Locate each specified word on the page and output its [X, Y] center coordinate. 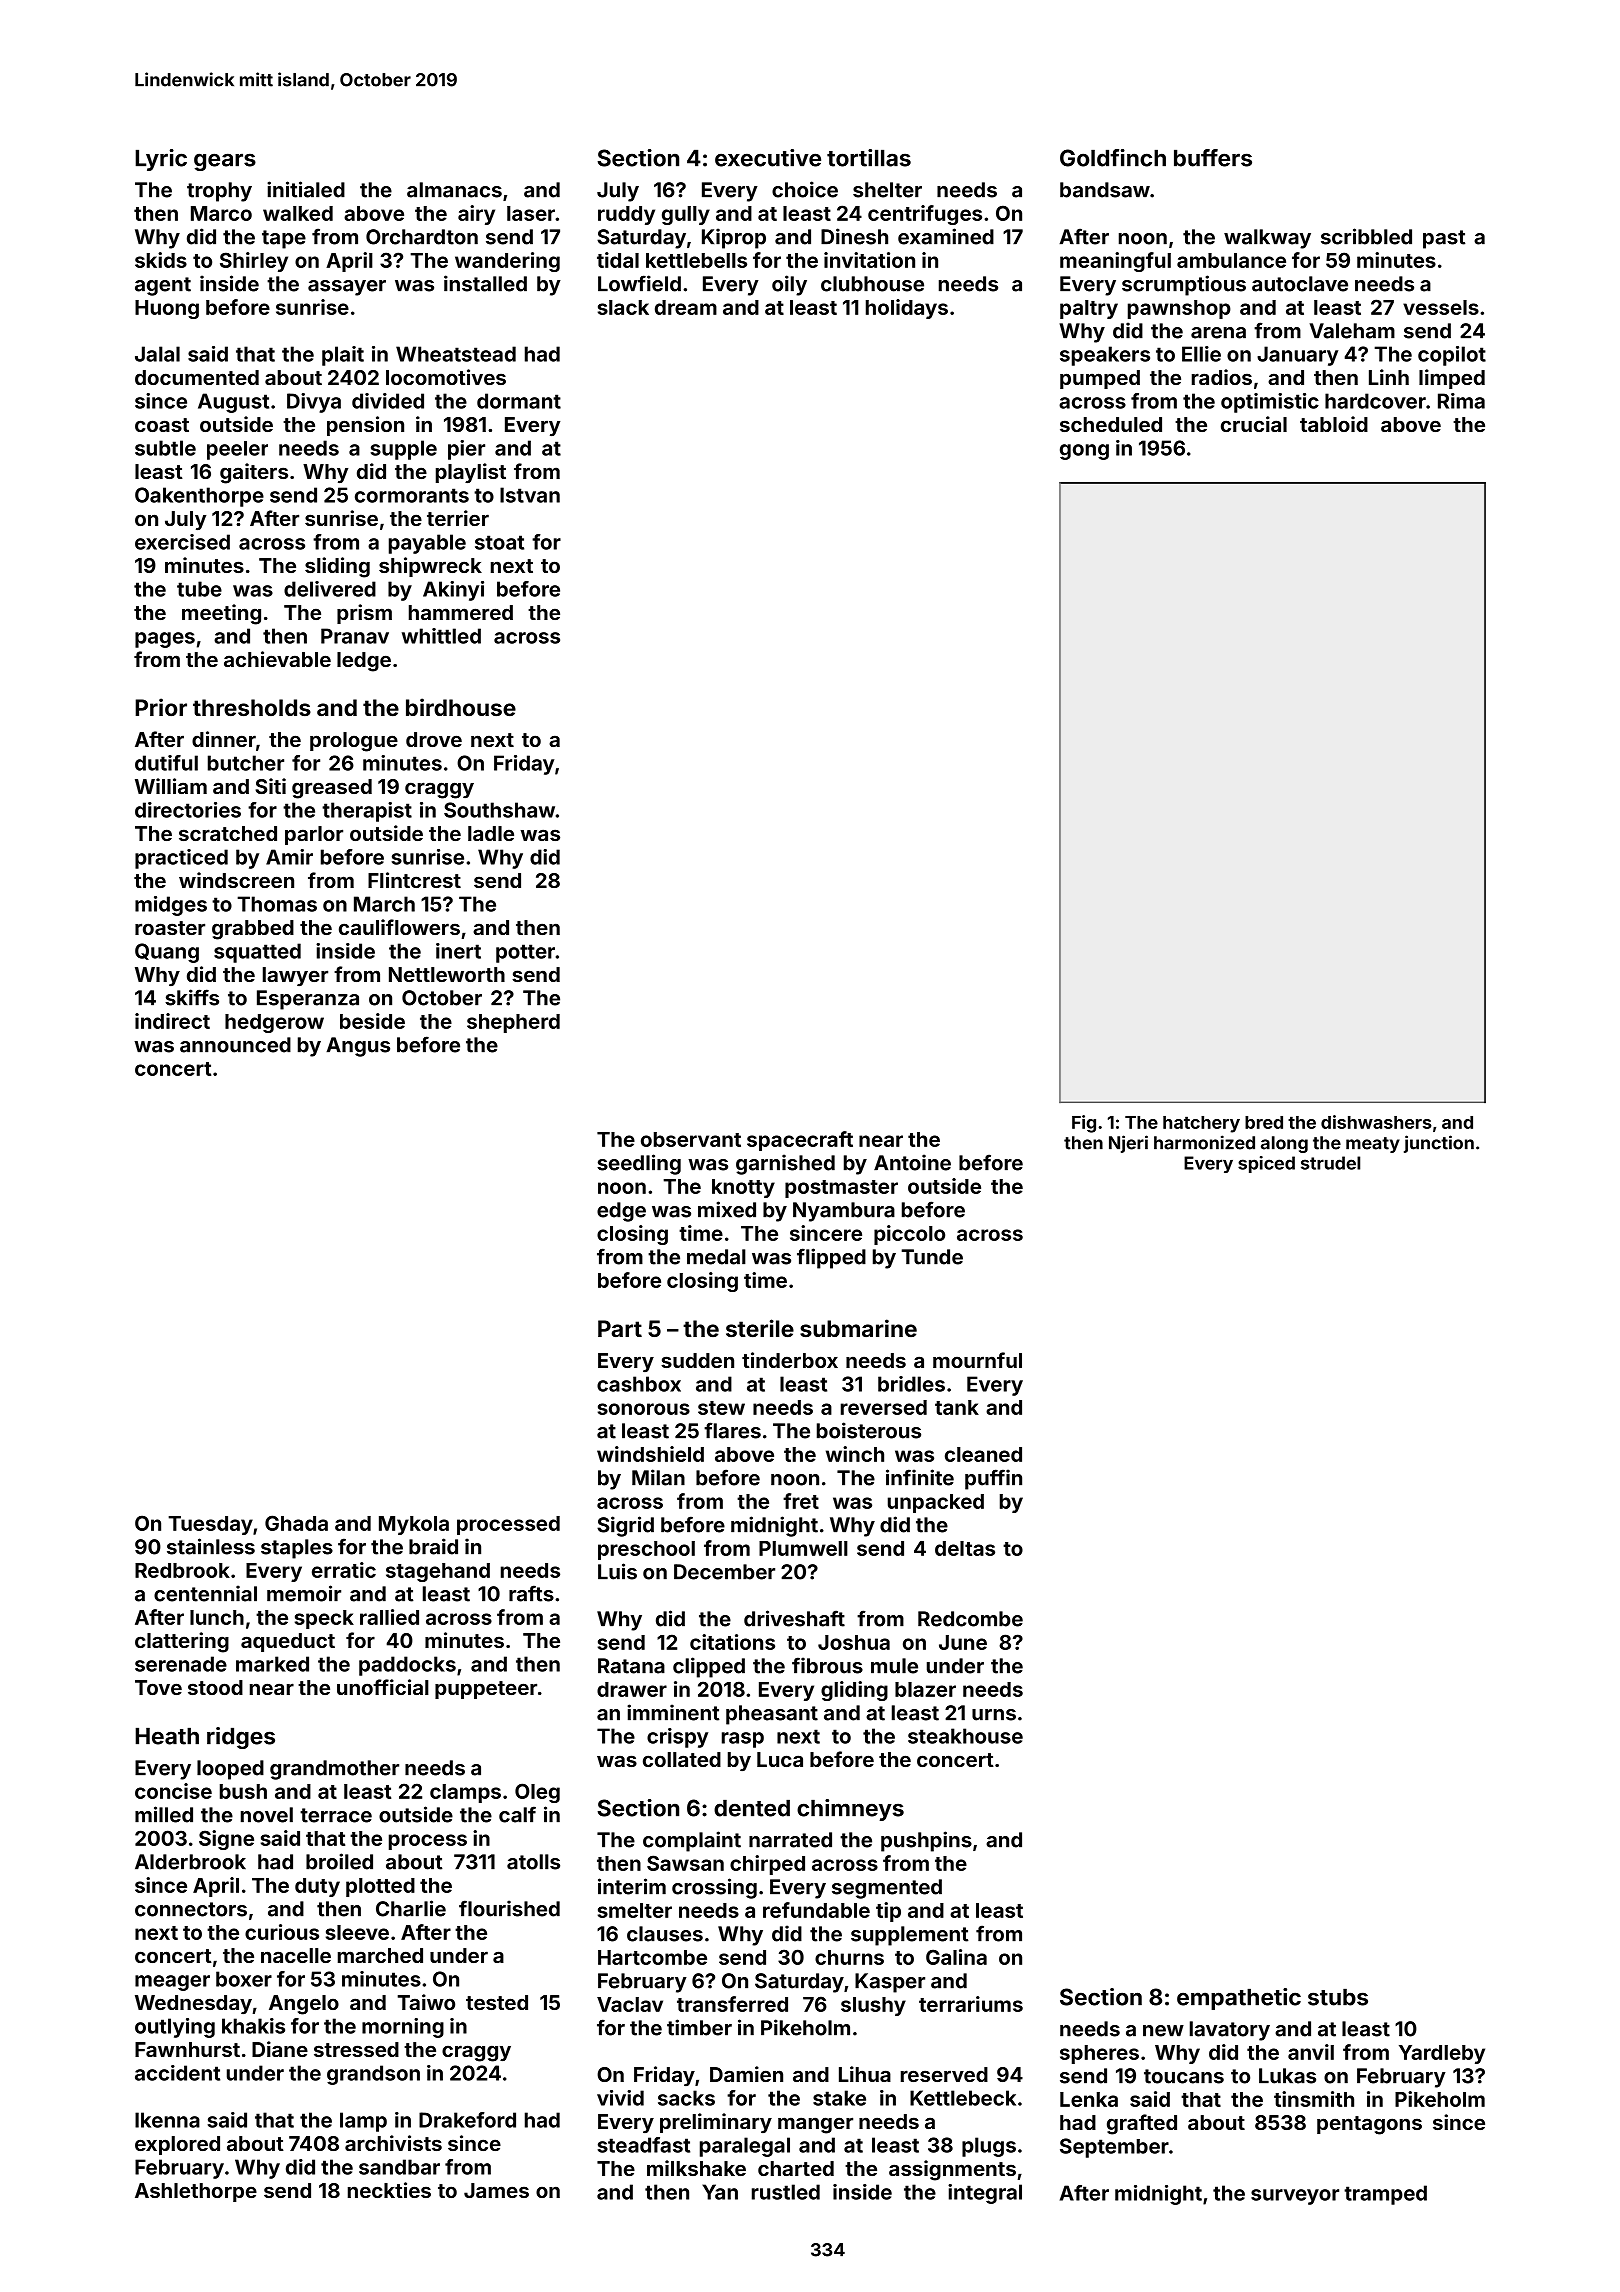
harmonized [1204, 1142]
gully [686, 215]
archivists [393, 2143]
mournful [977, 1360]
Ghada [296, 1523]
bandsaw [1105, 190]
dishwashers [1376, 1122]
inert [458, 951]
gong [1084, 452]
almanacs [454, 190]
